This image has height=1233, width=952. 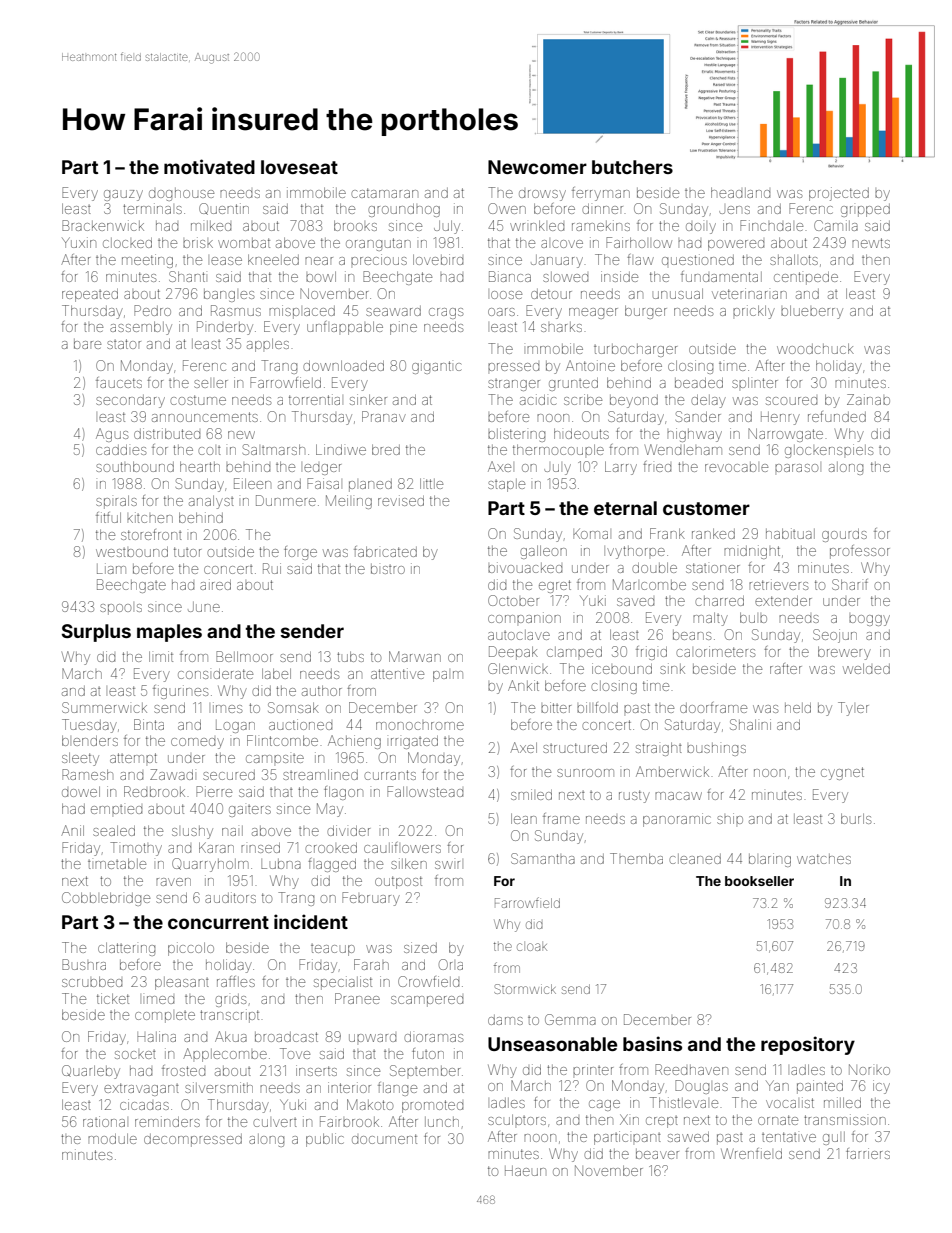 What do you see at coordinates (812, 312) in the image?
I see `blueberry` at bounding box center [812, 312].
